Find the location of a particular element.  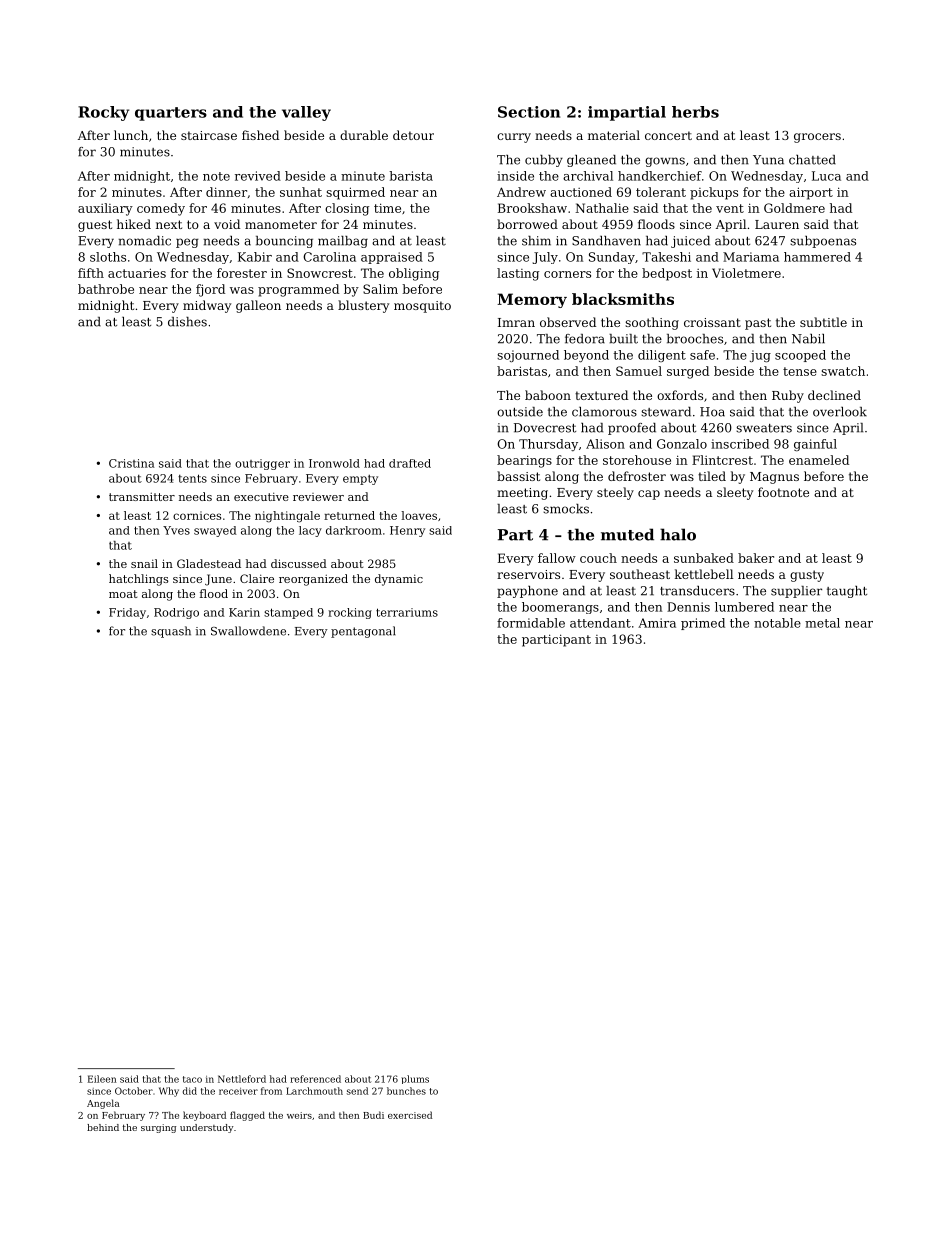

void is located at coordinates (227, 224).
